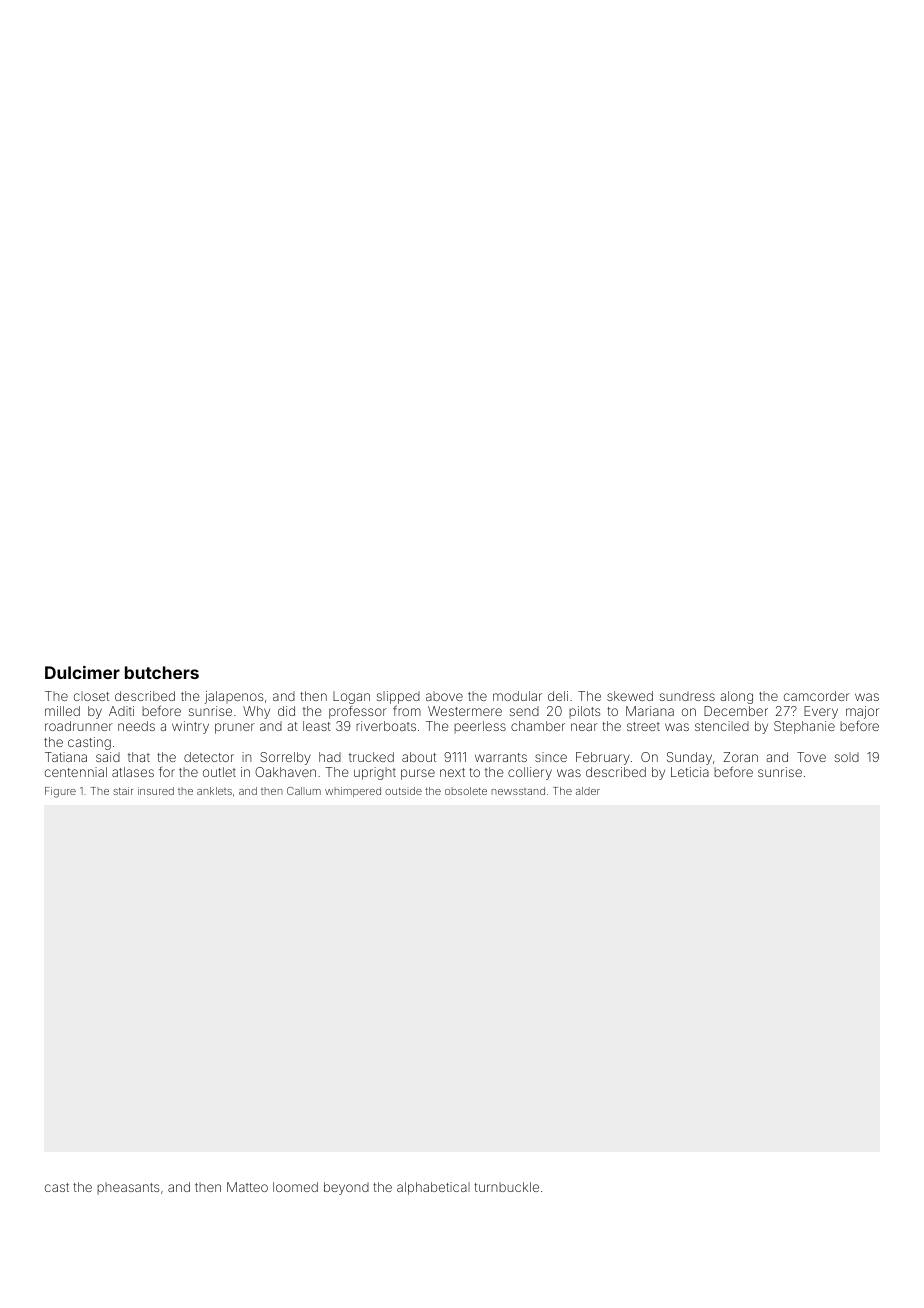 The image size is (924, 1308). I want to click on wintry, so click(190, 727).
